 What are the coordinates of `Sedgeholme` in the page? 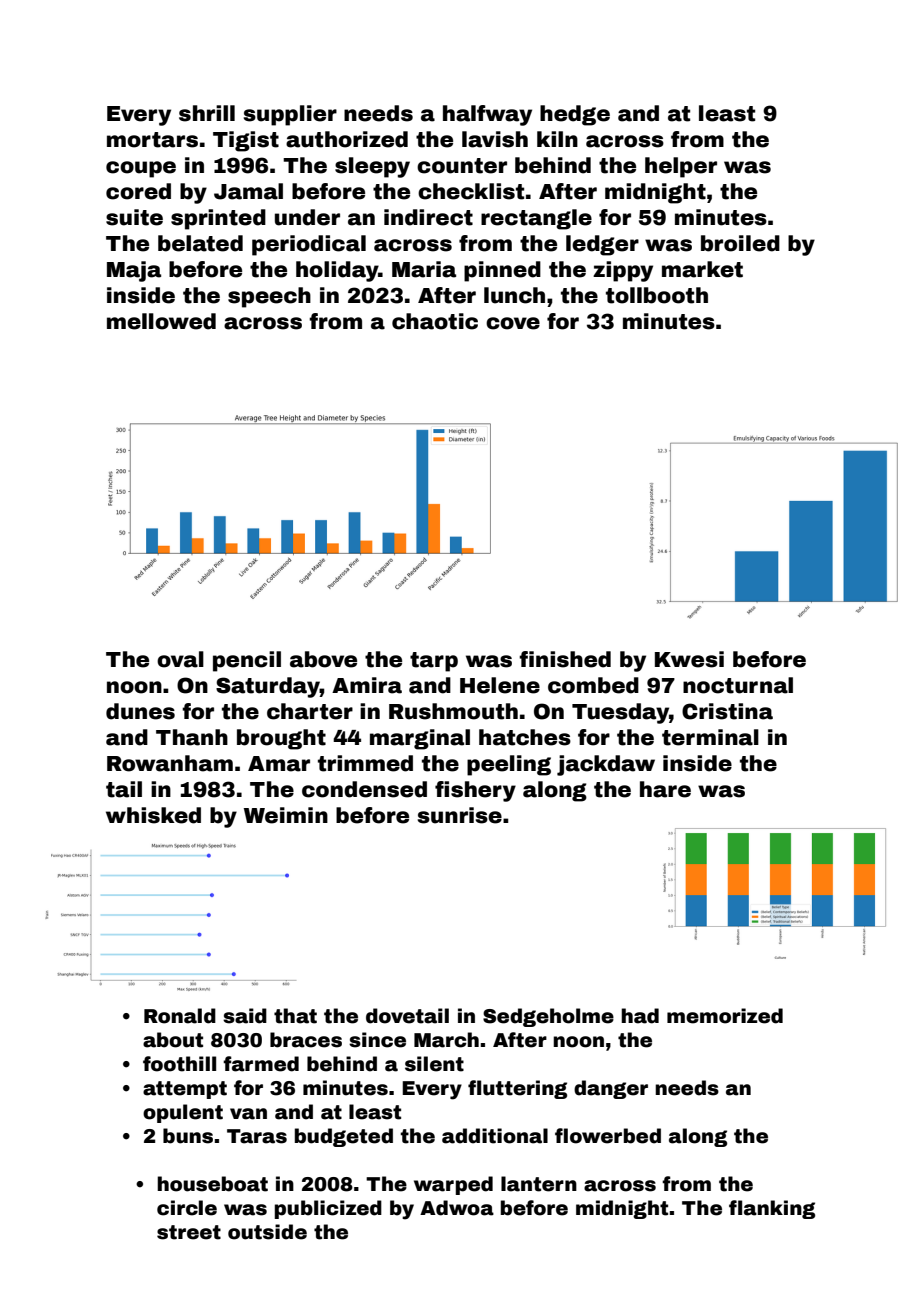 It's located at (548, 1017).
